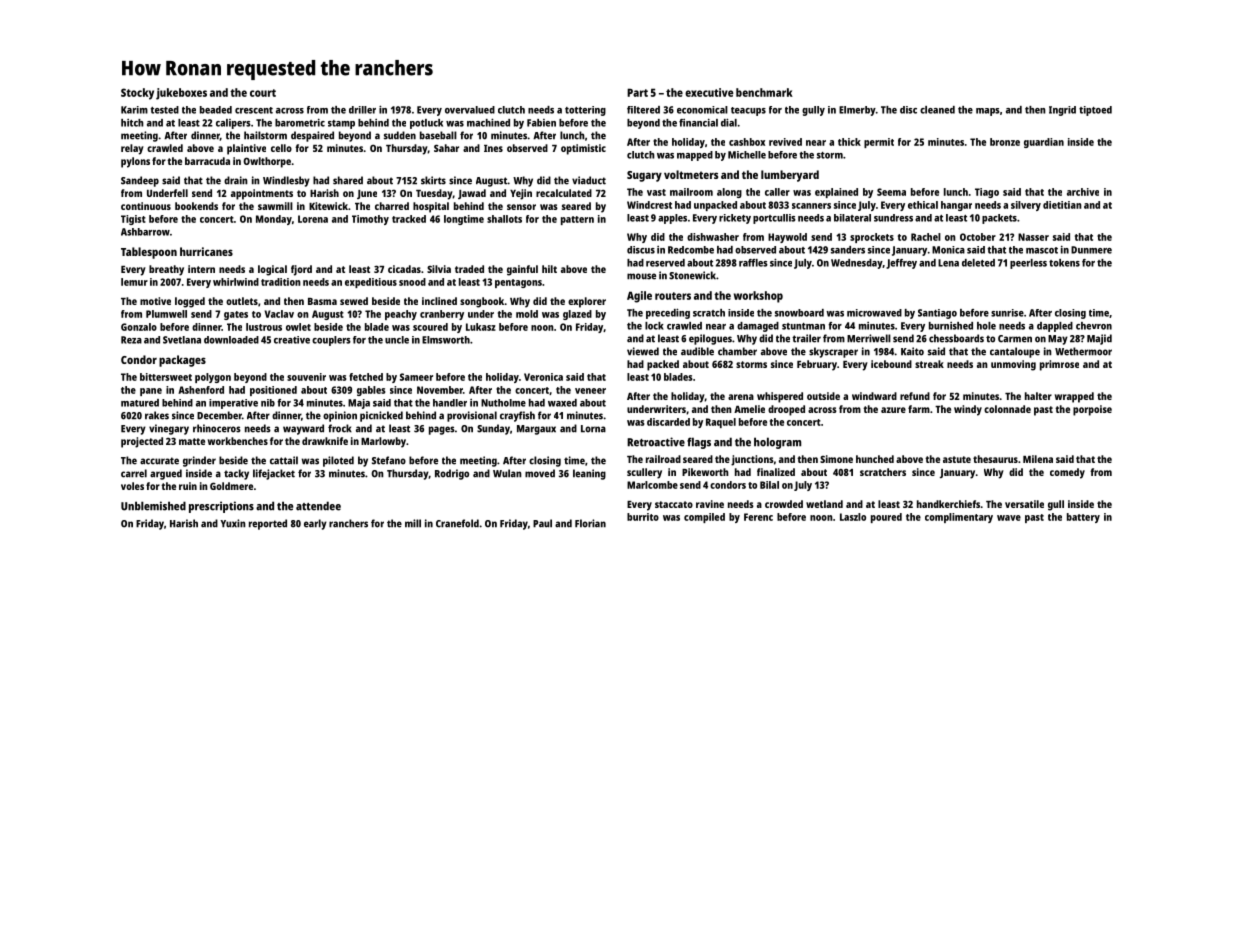 The width and height of the screenshot is (1233, 952). I want to click on Ingrid, so click(1062, 111).
